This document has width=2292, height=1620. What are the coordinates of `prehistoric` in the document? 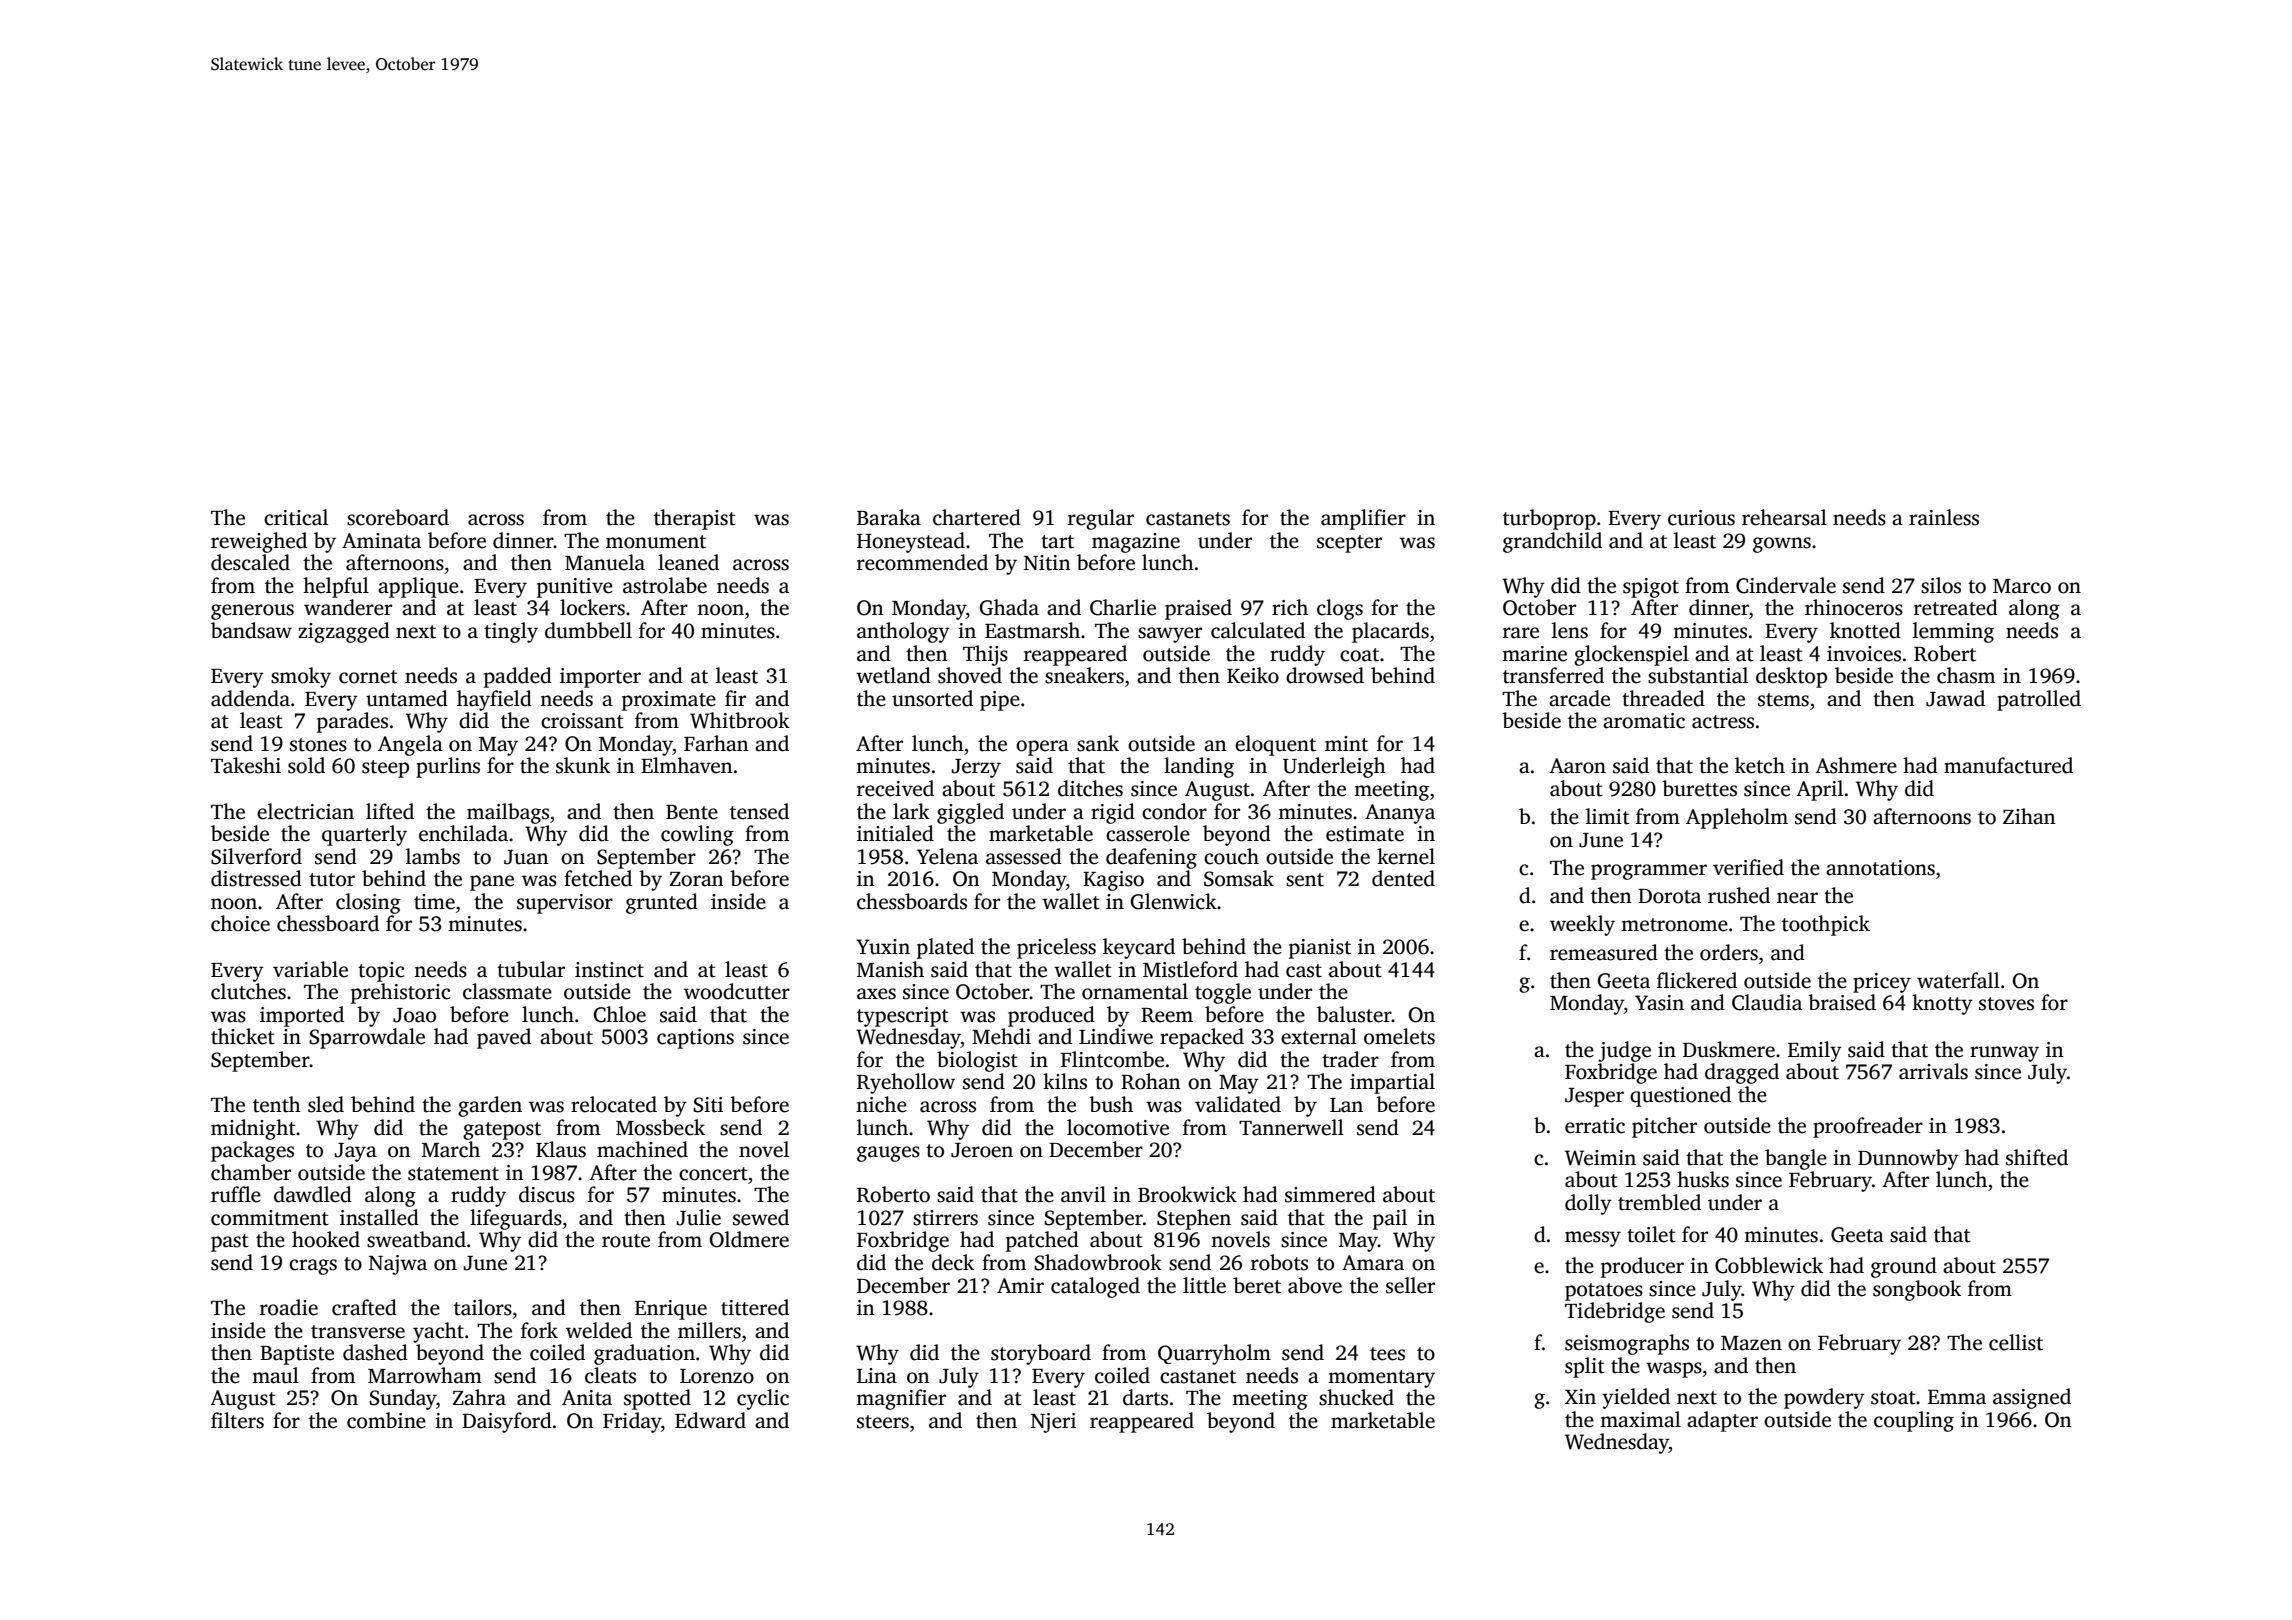 It's located at (400, 993).
